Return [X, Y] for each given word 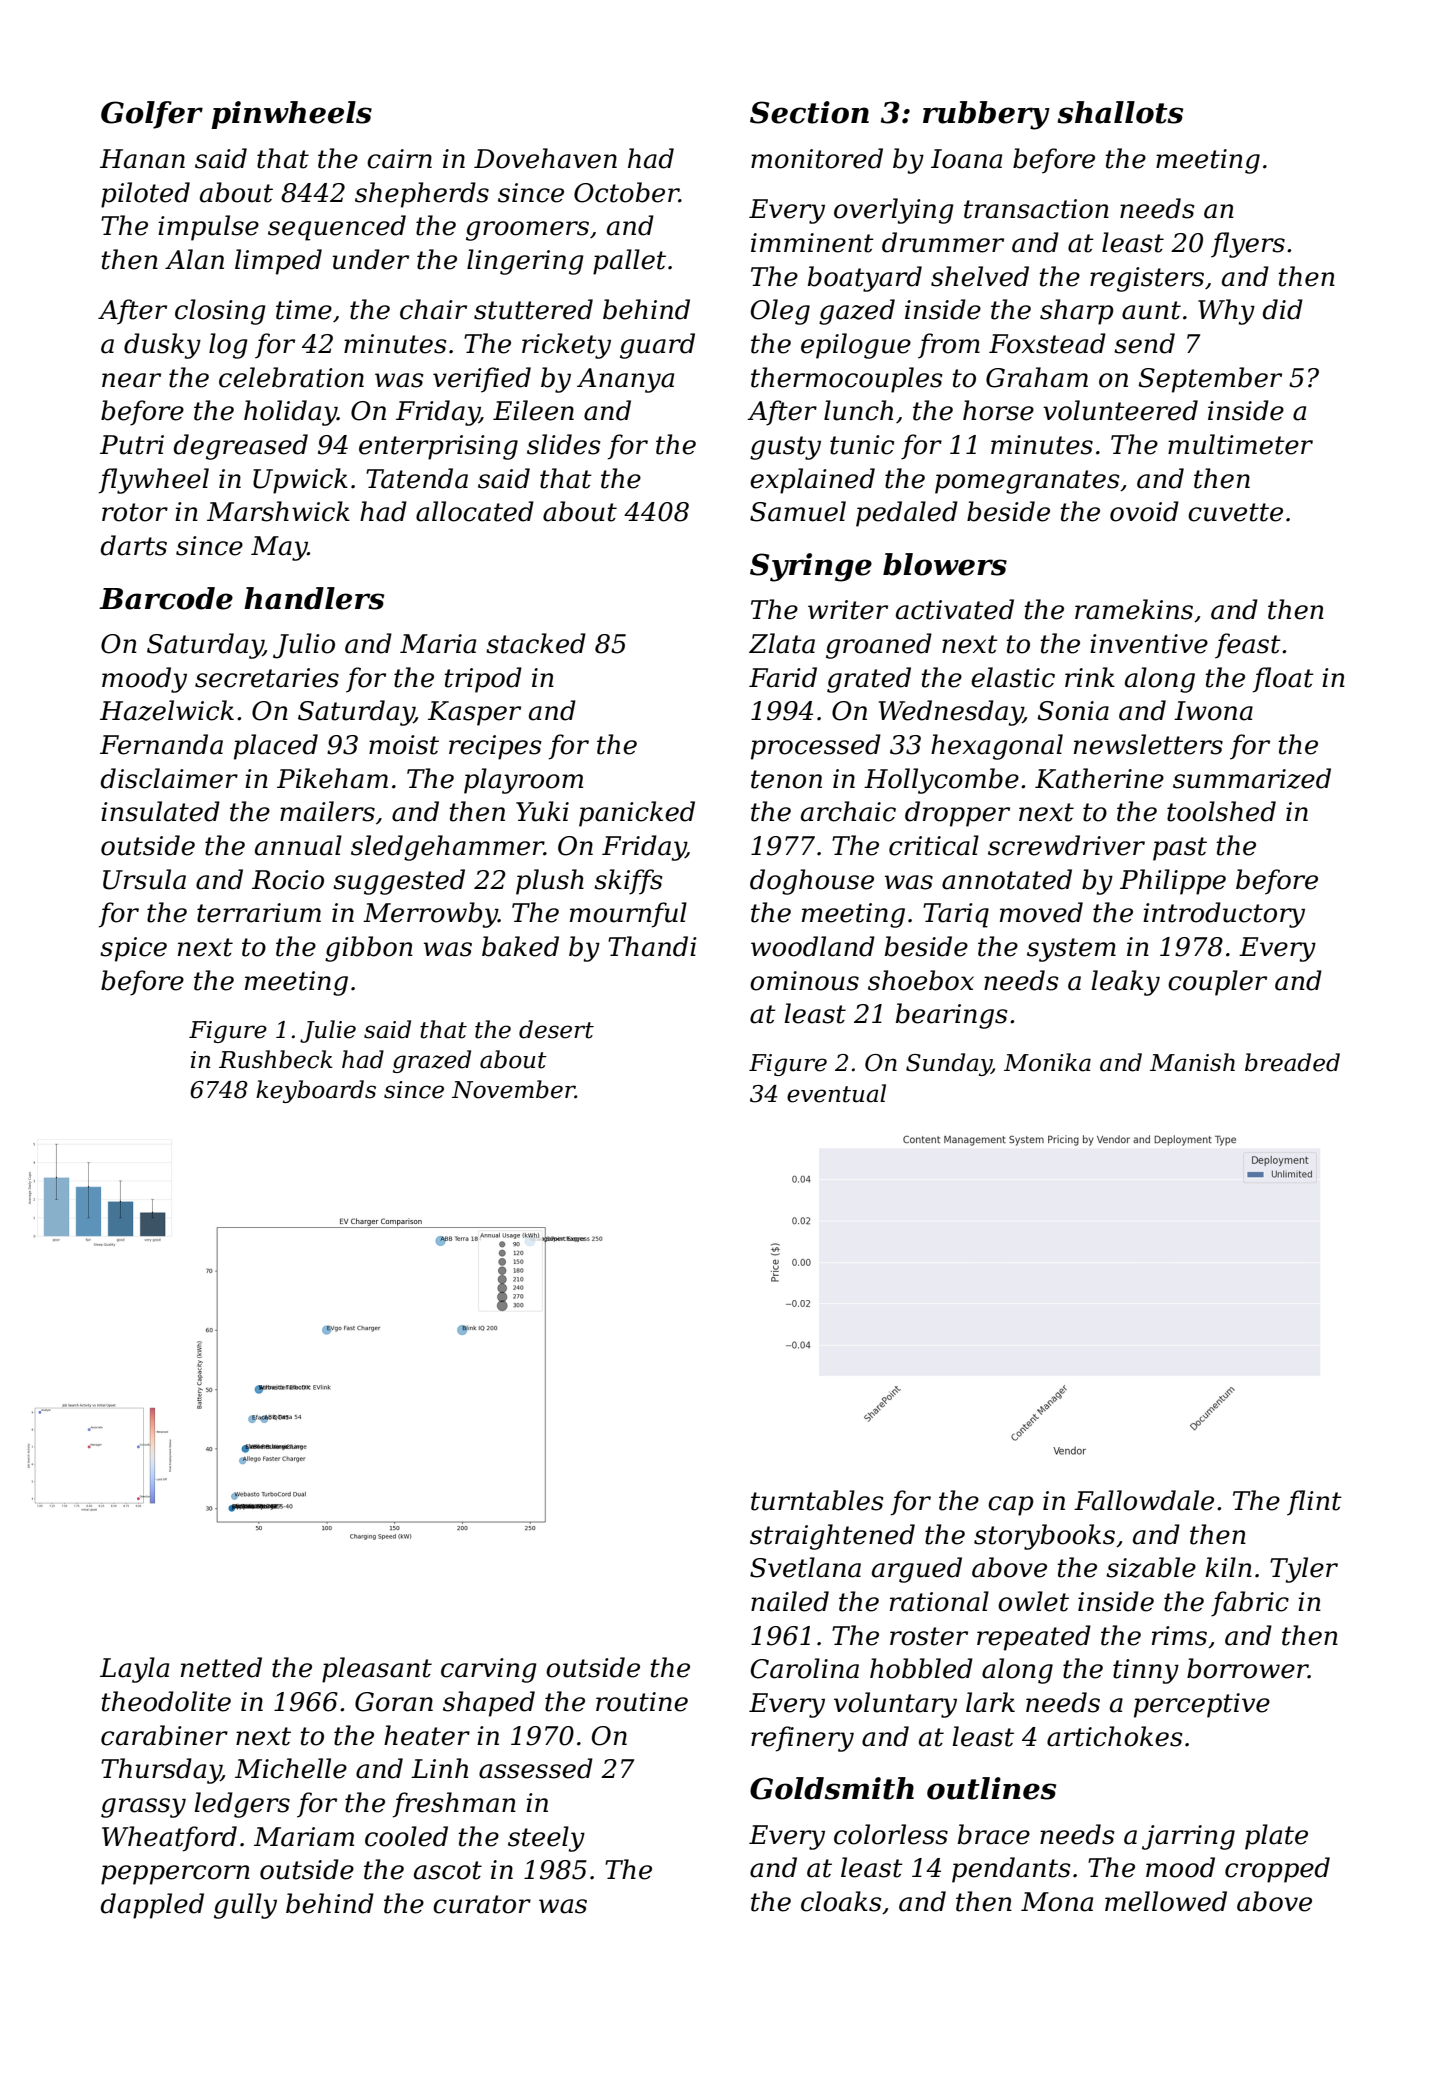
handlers [314, 598]
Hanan [142, 159]
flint [1314, 1503]
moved [1041, 912]
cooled [406, 1836]
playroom [523, 781]
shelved [980, 276]
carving [489, 1670]
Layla [134, 1670]
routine [642, 1702]
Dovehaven [545, 158]
